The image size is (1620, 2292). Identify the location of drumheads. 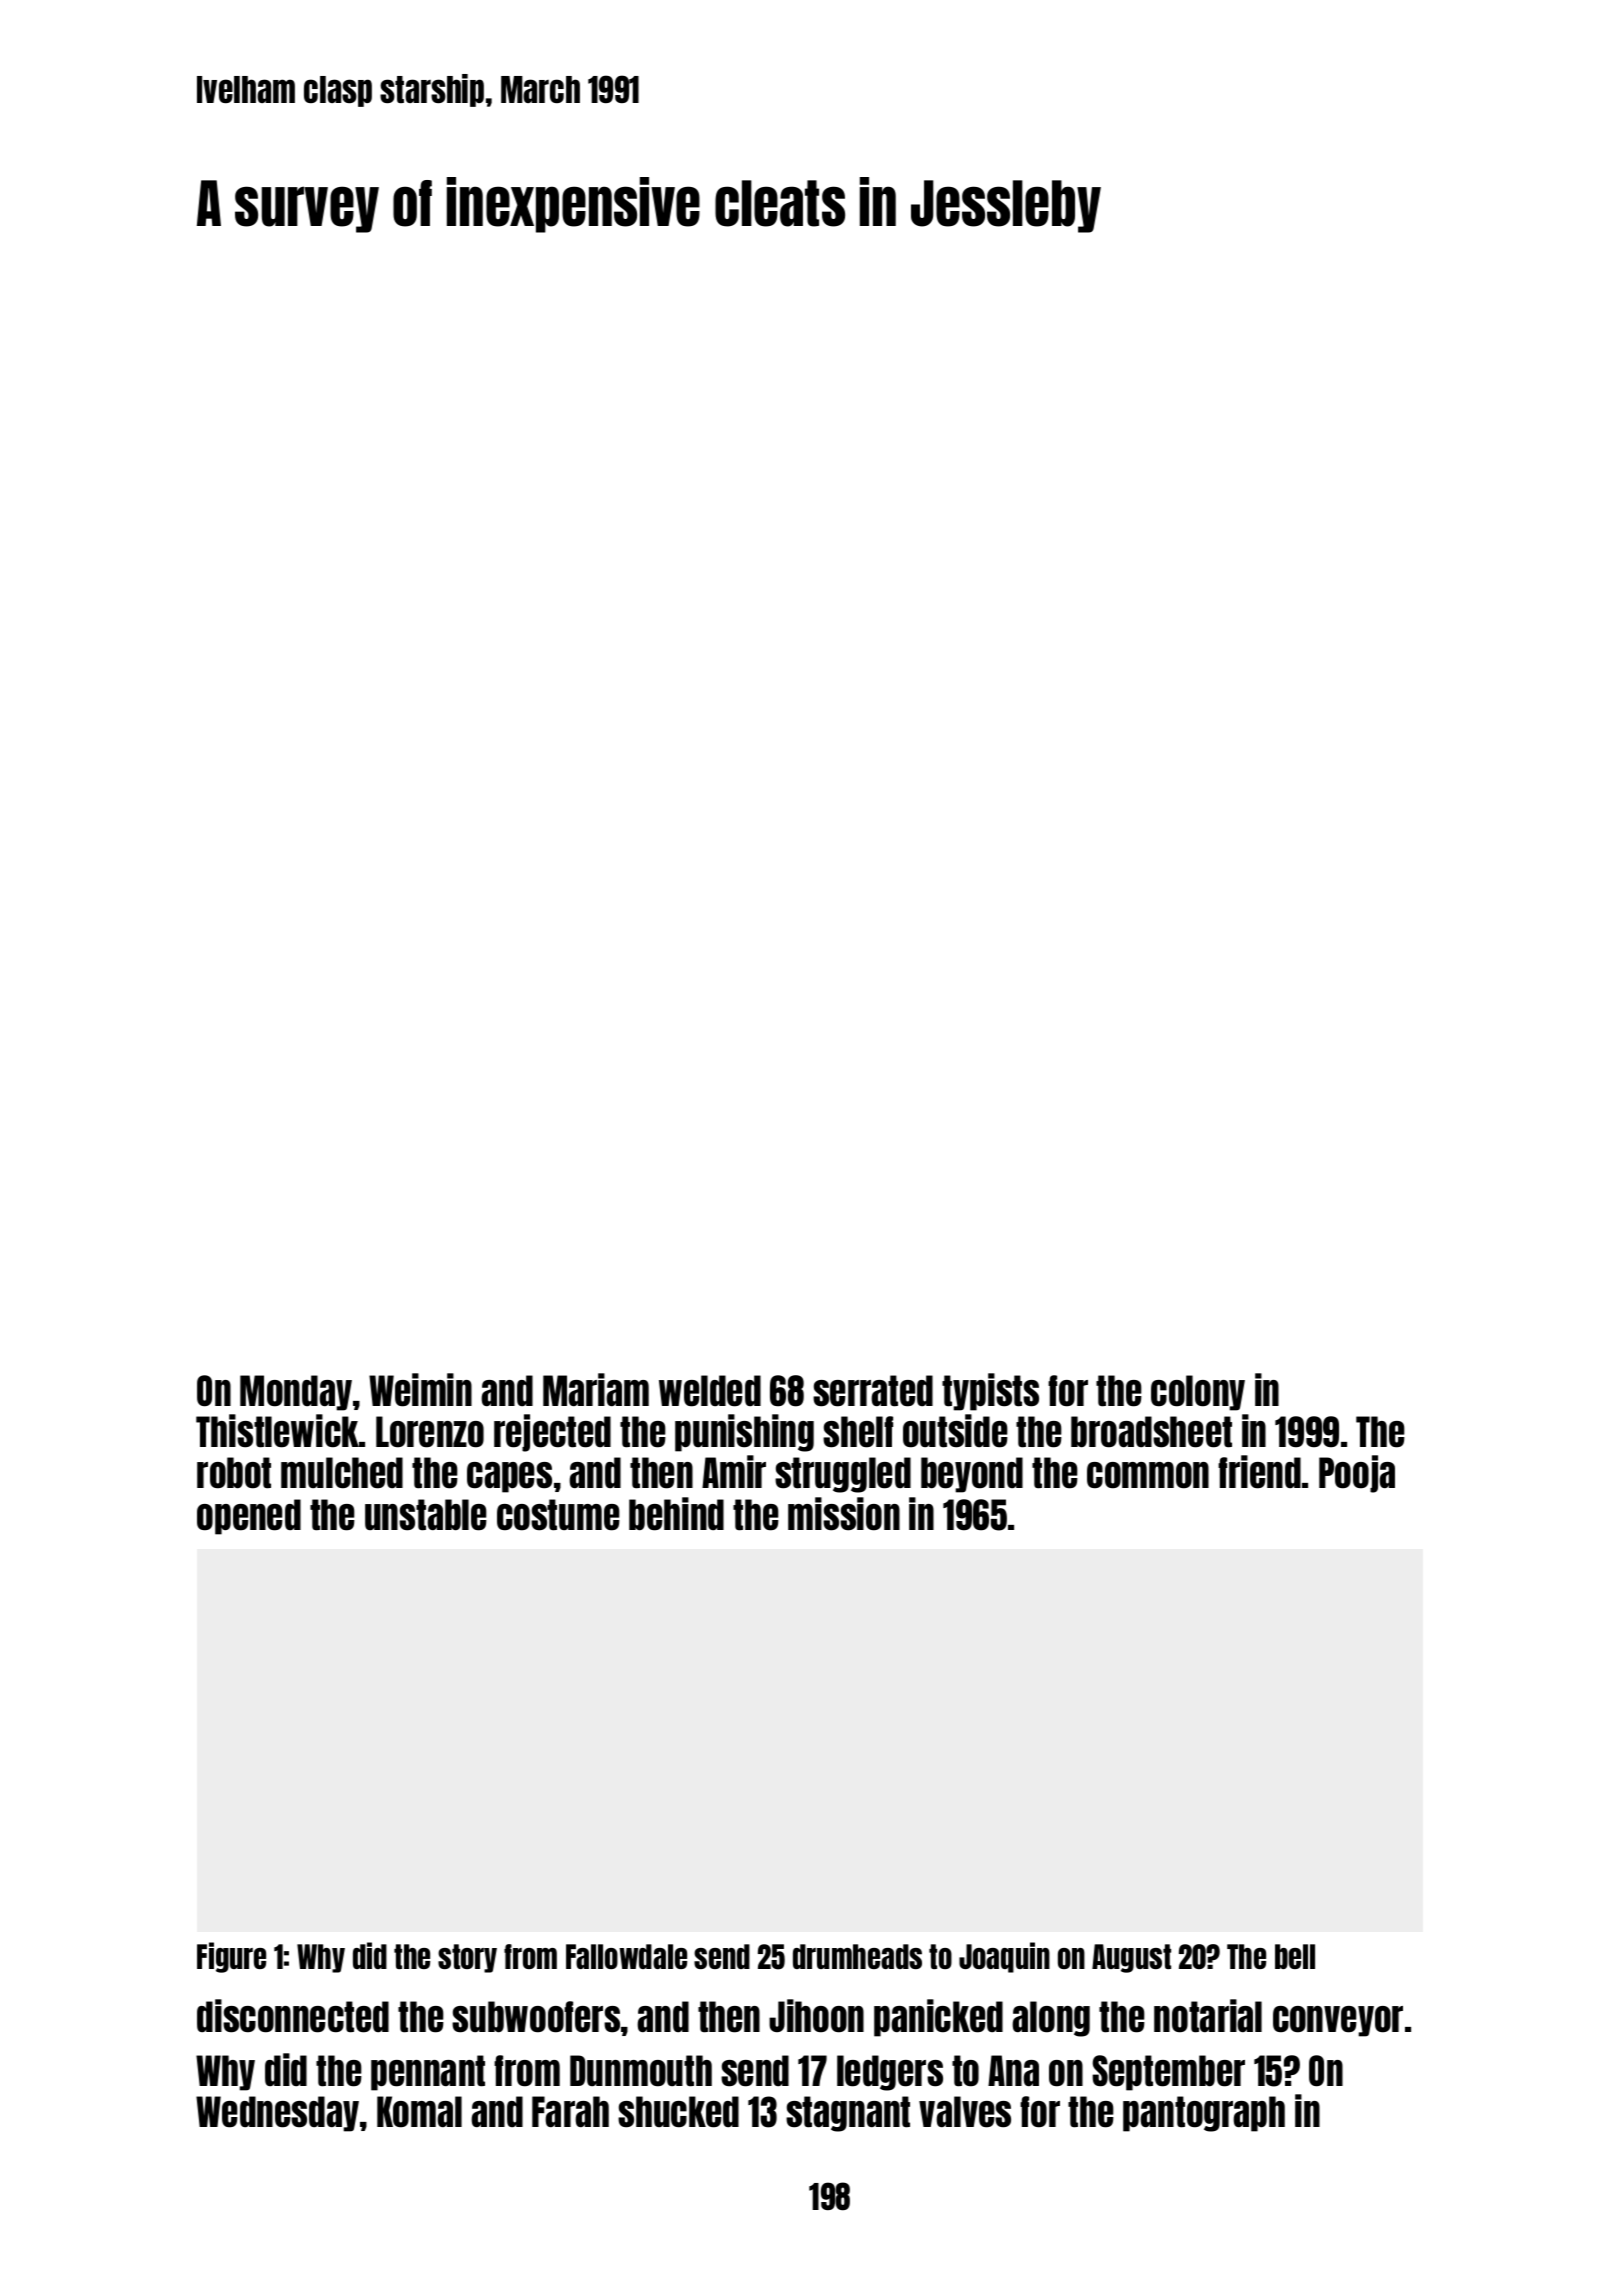
(857, 1956).
